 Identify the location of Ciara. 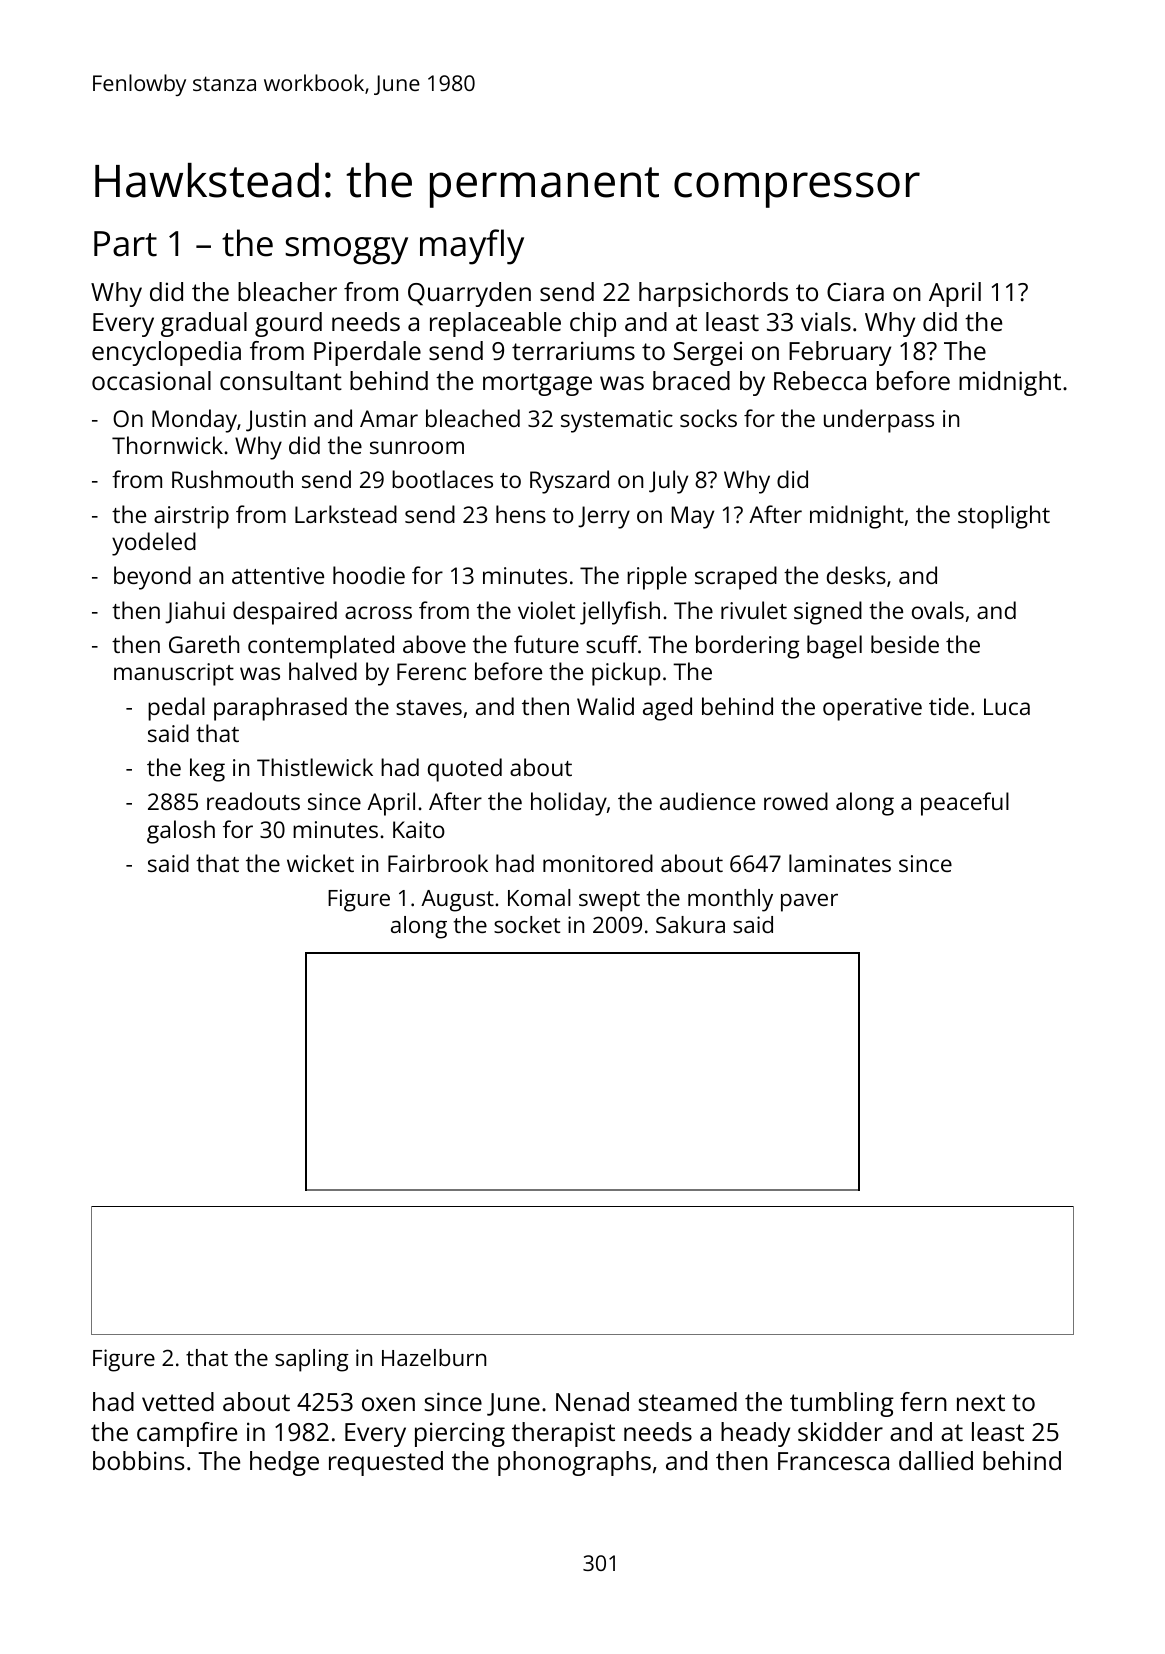
(855, 291).
